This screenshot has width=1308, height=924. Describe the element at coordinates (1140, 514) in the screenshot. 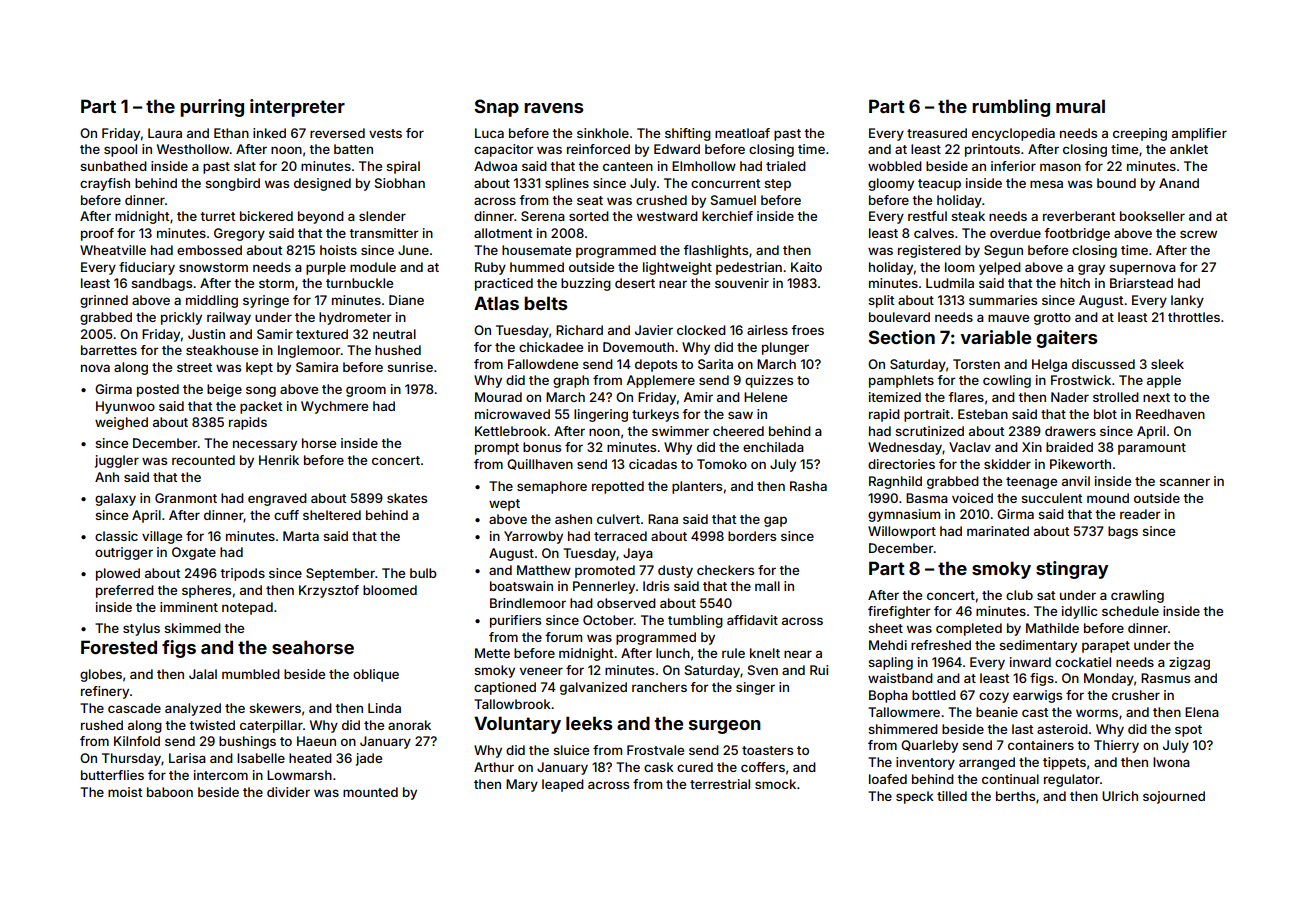

I see `reader` at that location.
